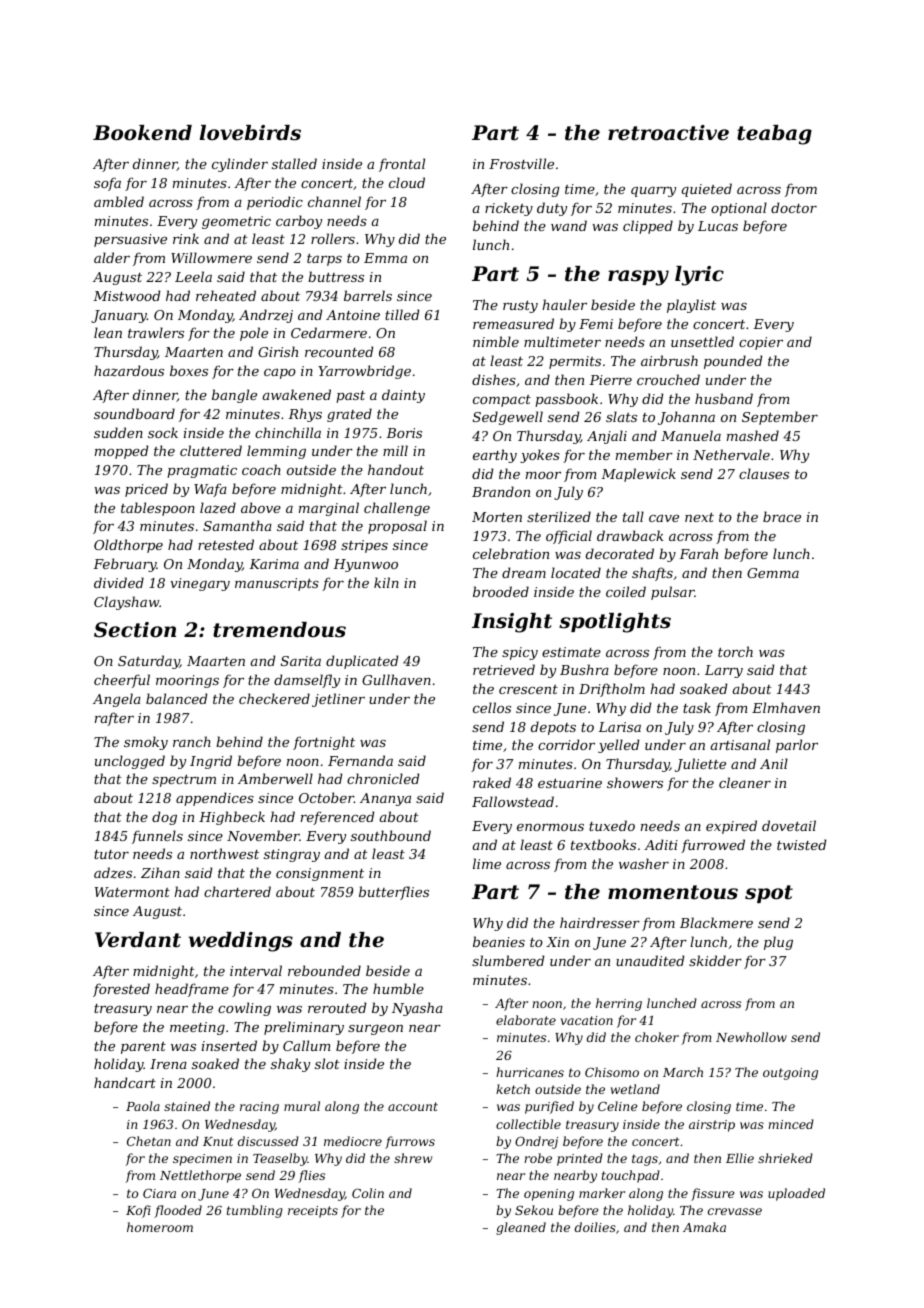  Describe the element at coordinates (534, 1210) in the document. I see `Sekou` at that location.
